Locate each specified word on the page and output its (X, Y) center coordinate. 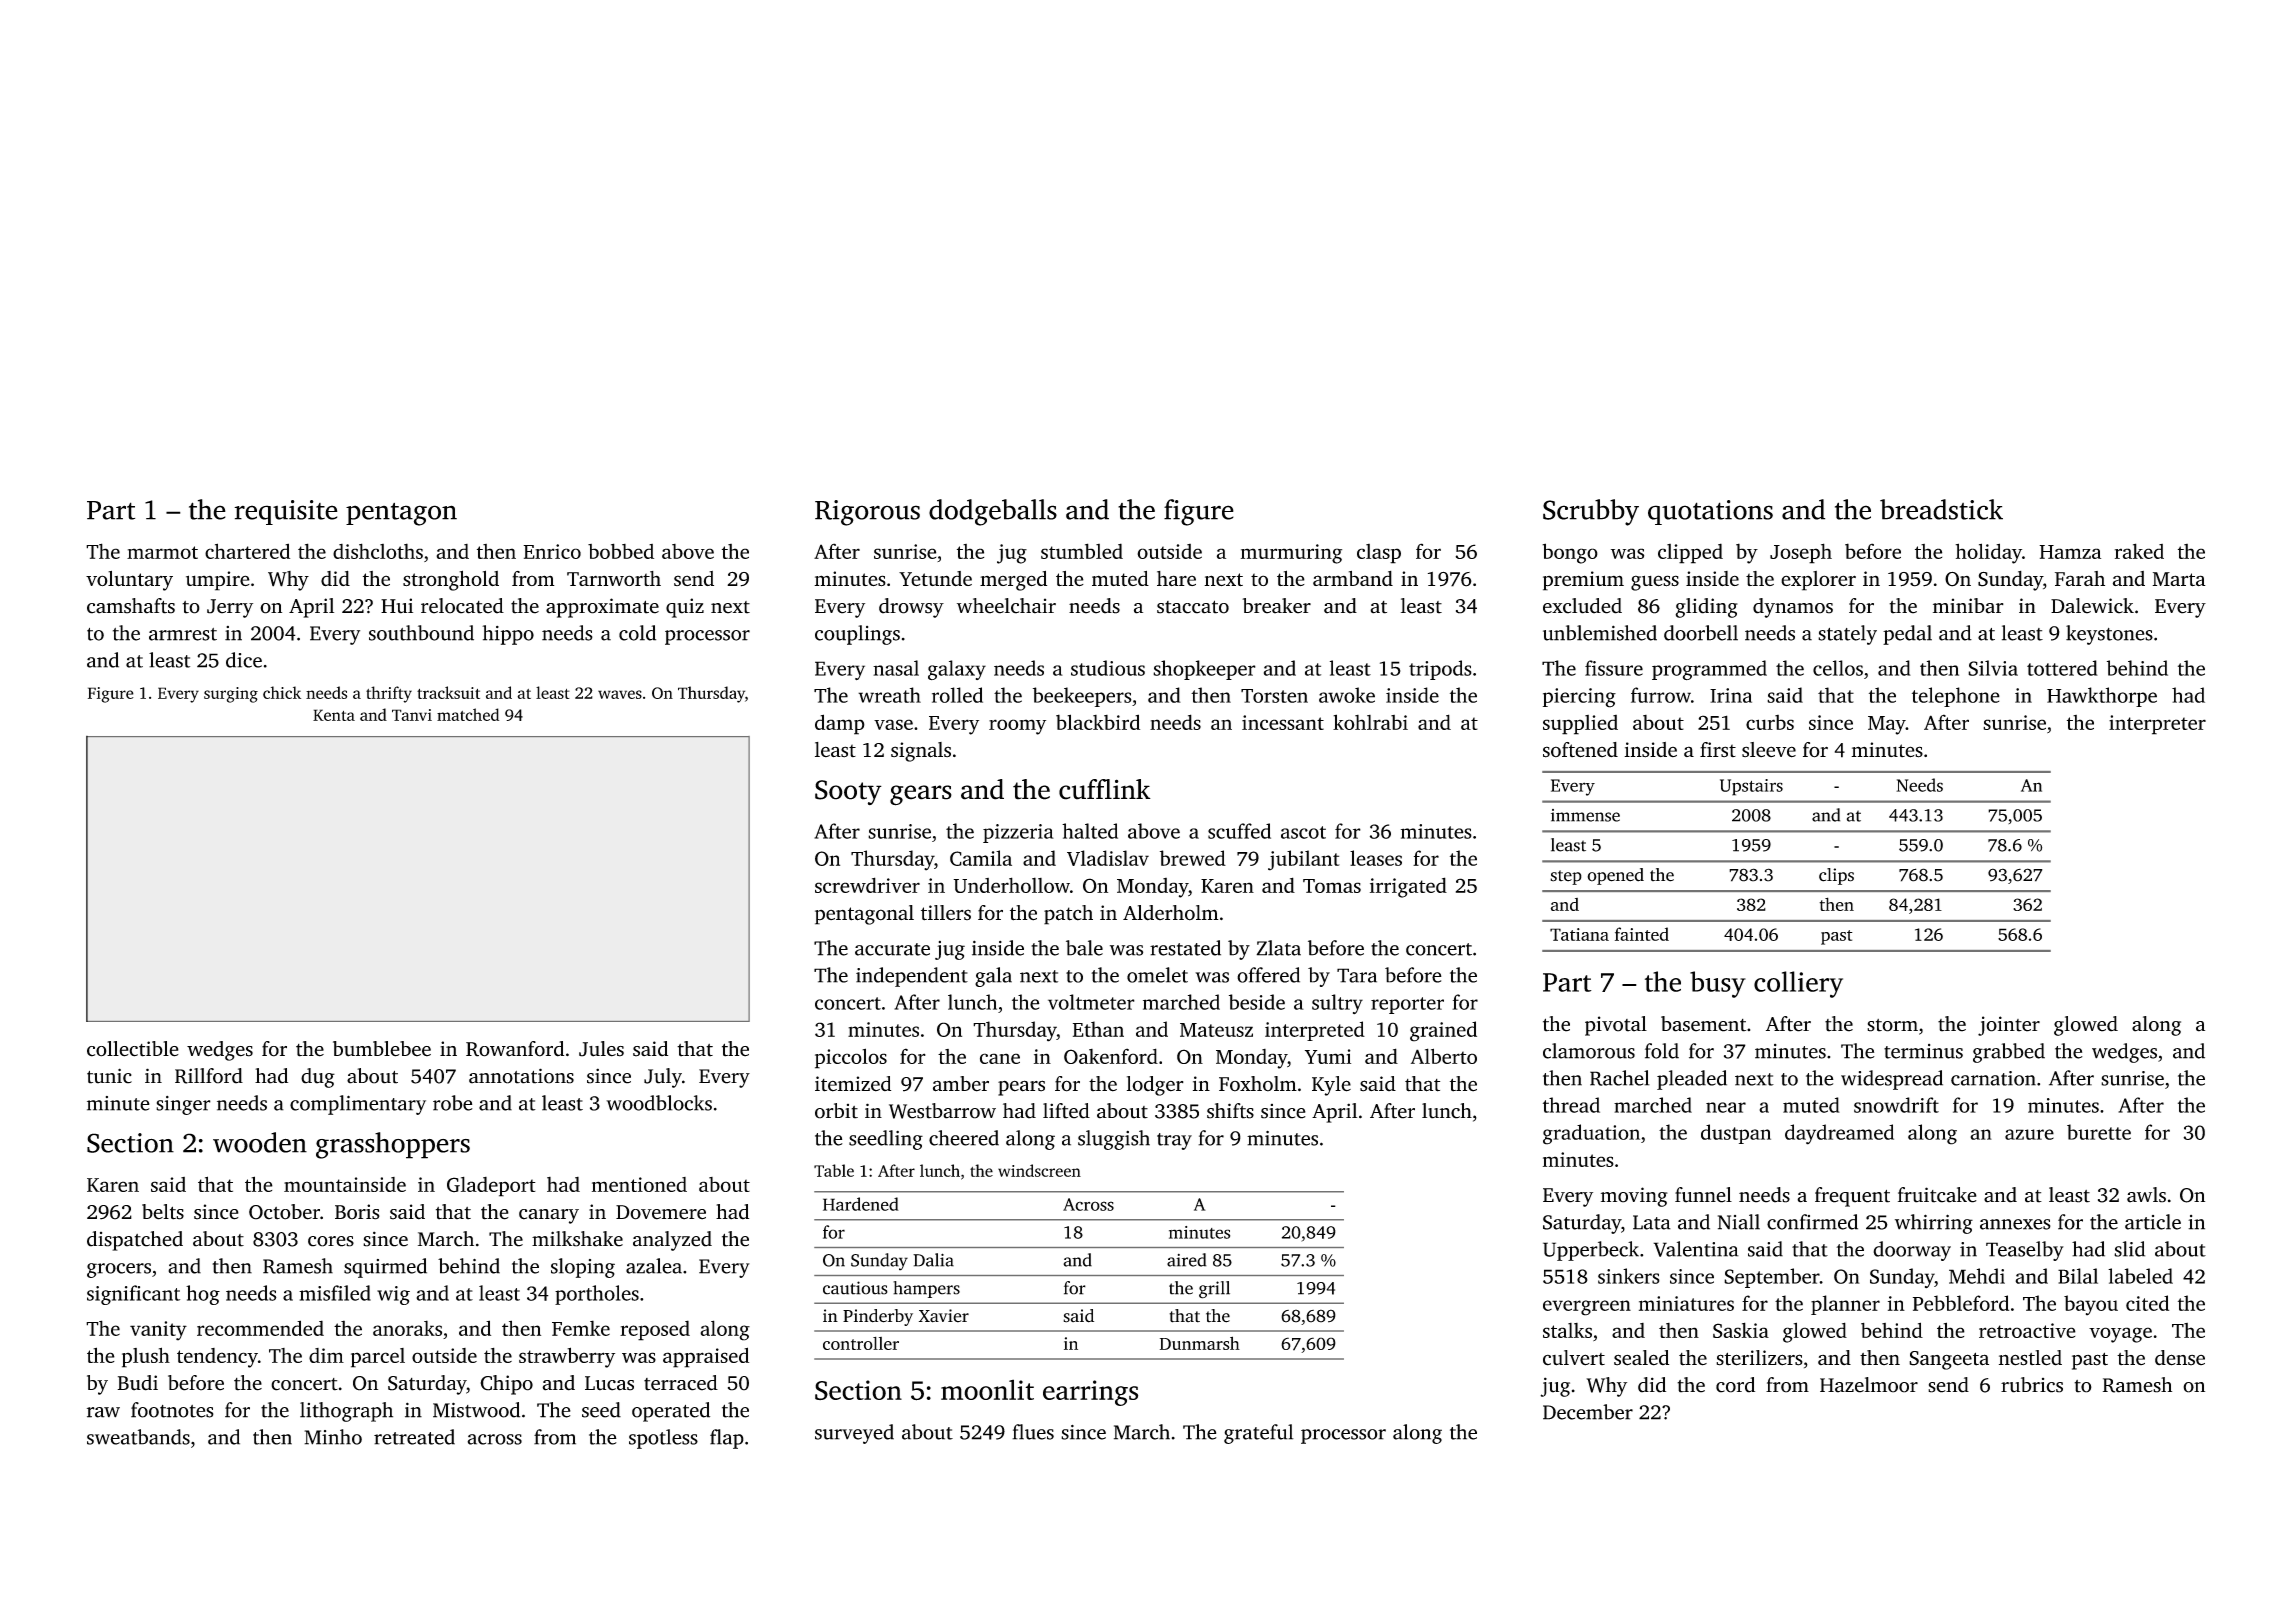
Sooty (848, 792)
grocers (119, 1270)
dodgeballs (993, 512)
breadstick (1941, 509)
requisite (286, 512)
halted (1090, 831)
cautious (855, 1288)
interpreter (2157, 725)
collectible (133, 1049)
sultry (1337, 1004)
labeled (2140, 1276)
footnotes (172, 1410)
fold (1662, 1051)
